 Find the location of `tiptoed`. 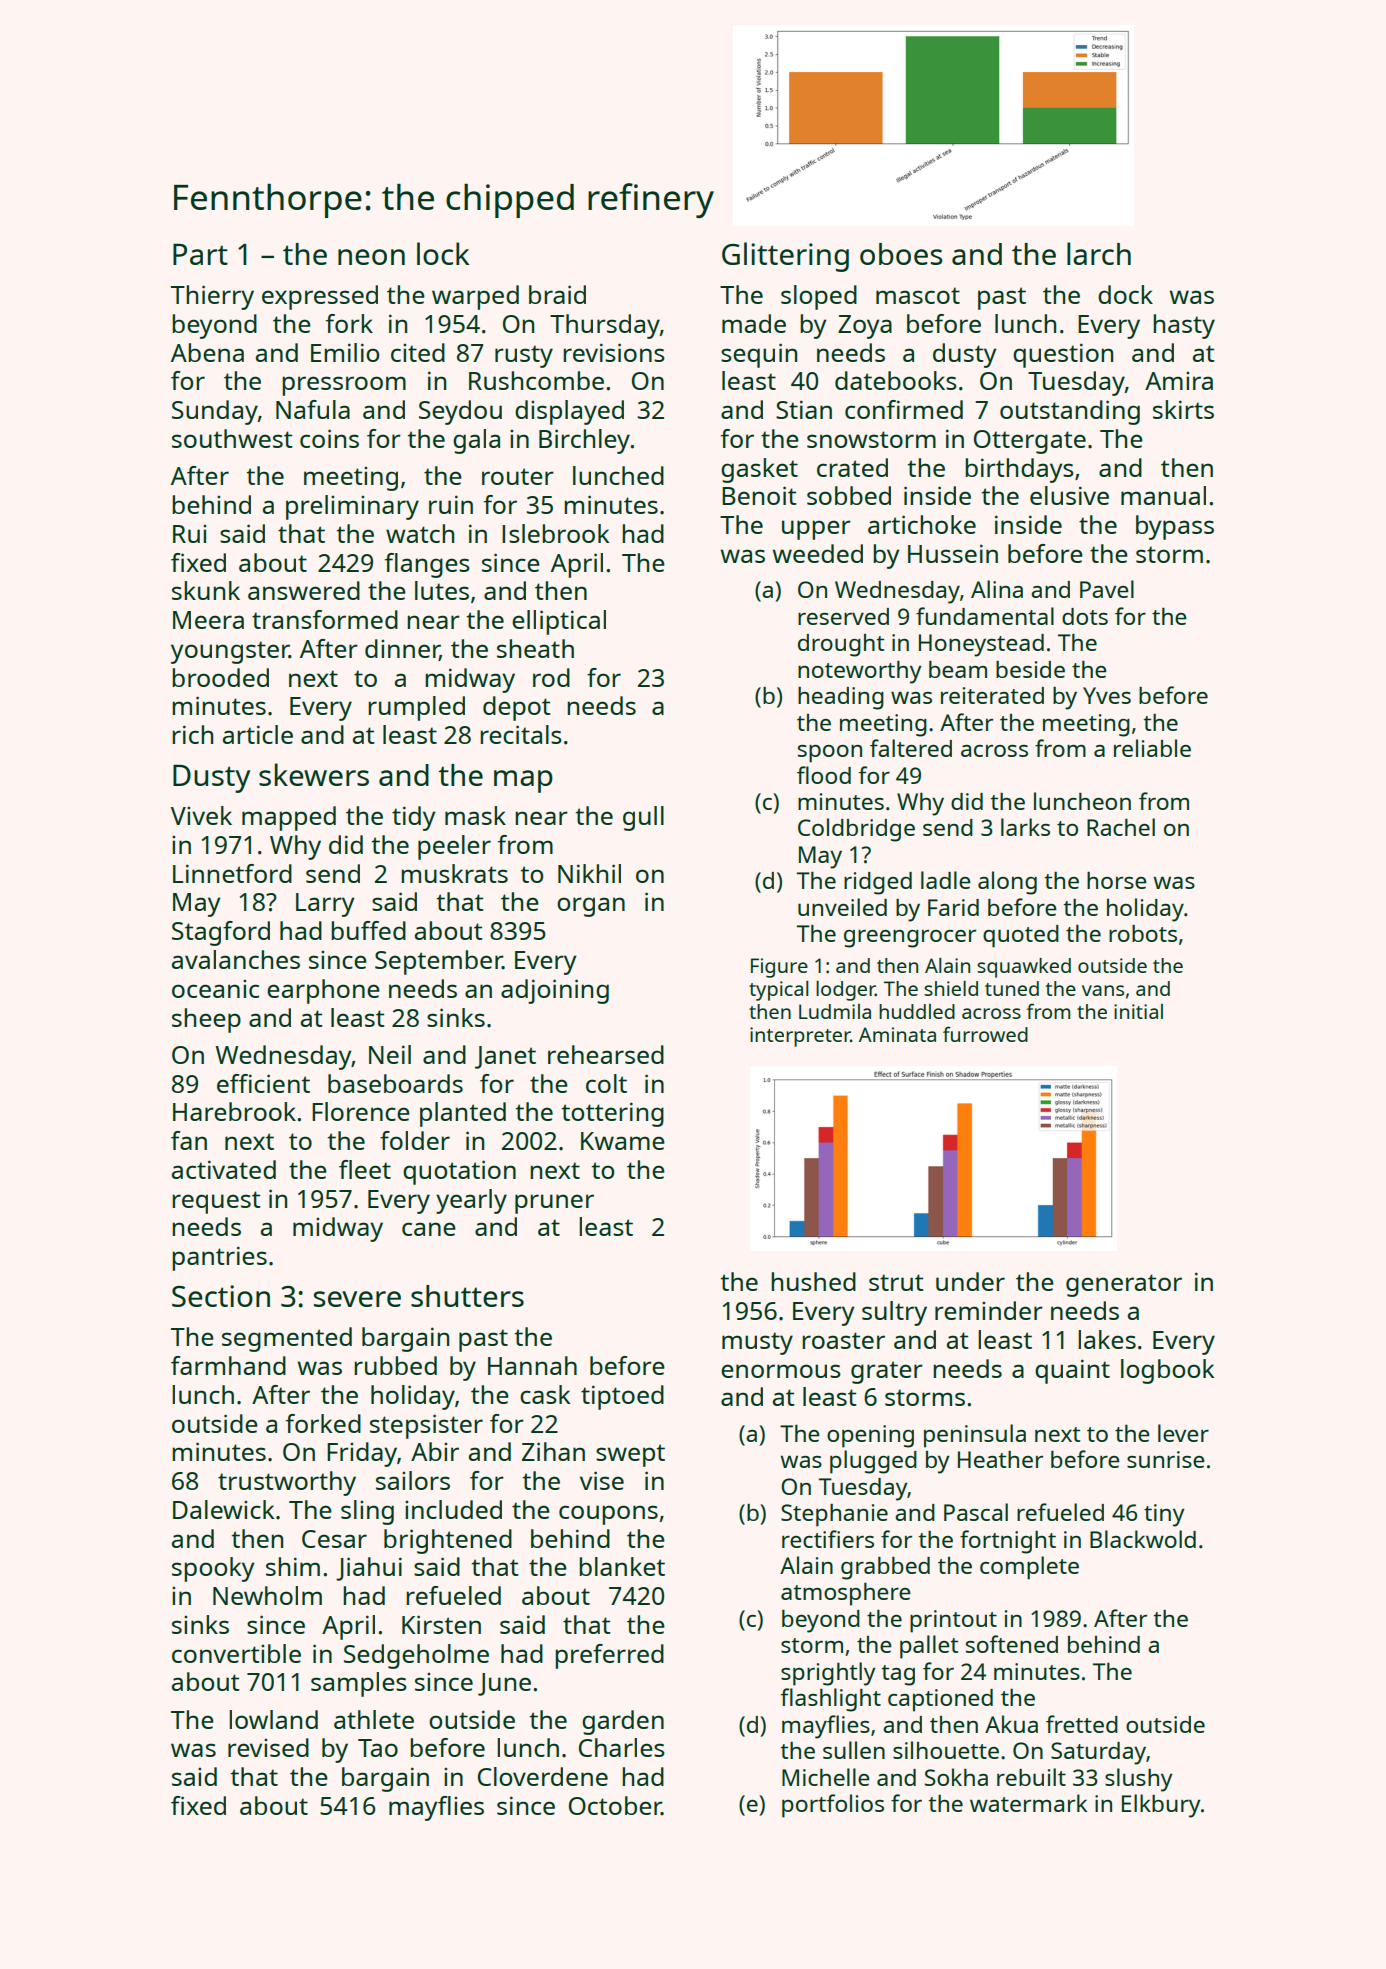

tiptoed is located at coordinates (622, 1397).
